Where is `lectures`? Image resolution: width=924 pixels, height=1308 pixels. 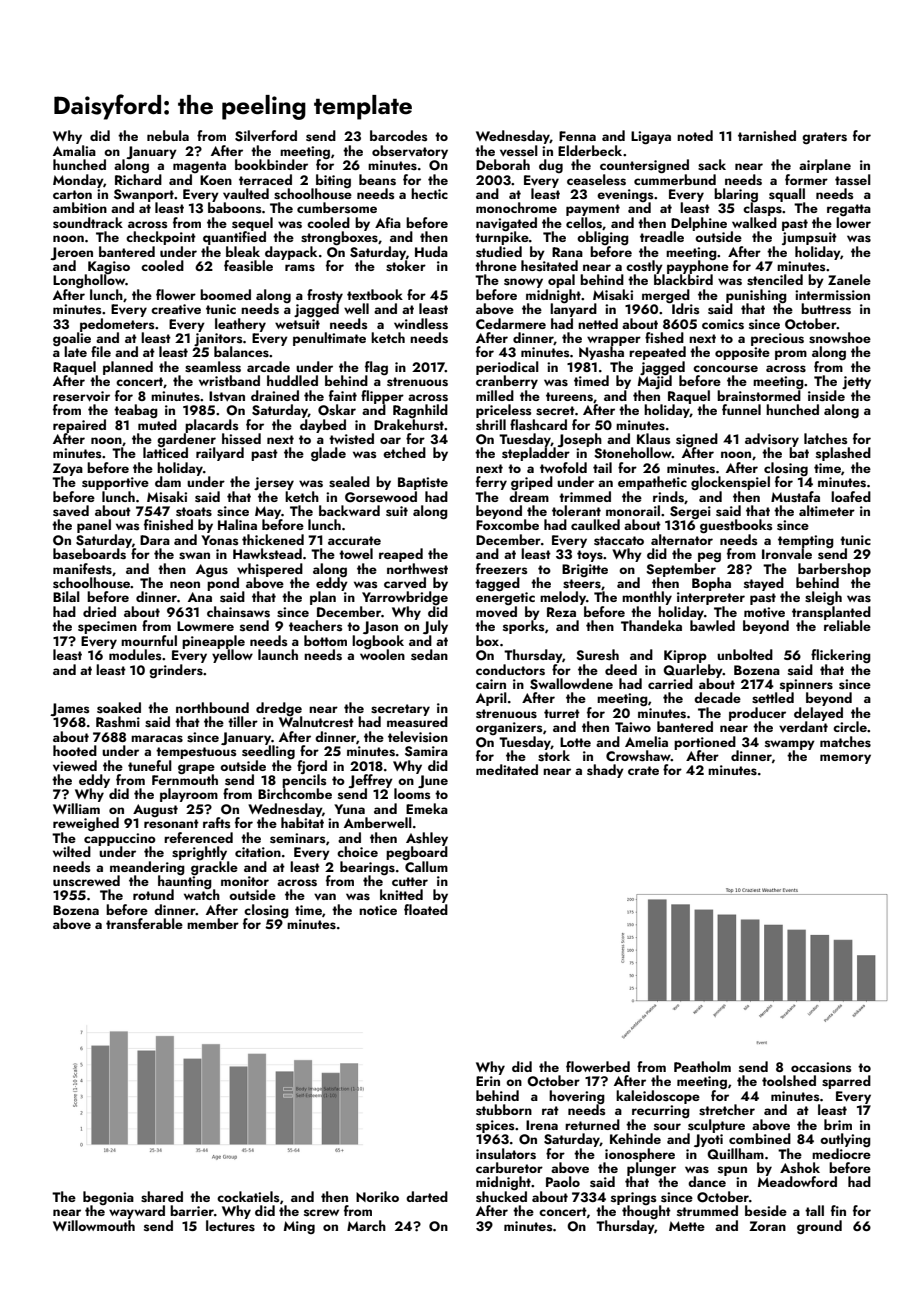
lectures is located at coordinates (230, 1226).
